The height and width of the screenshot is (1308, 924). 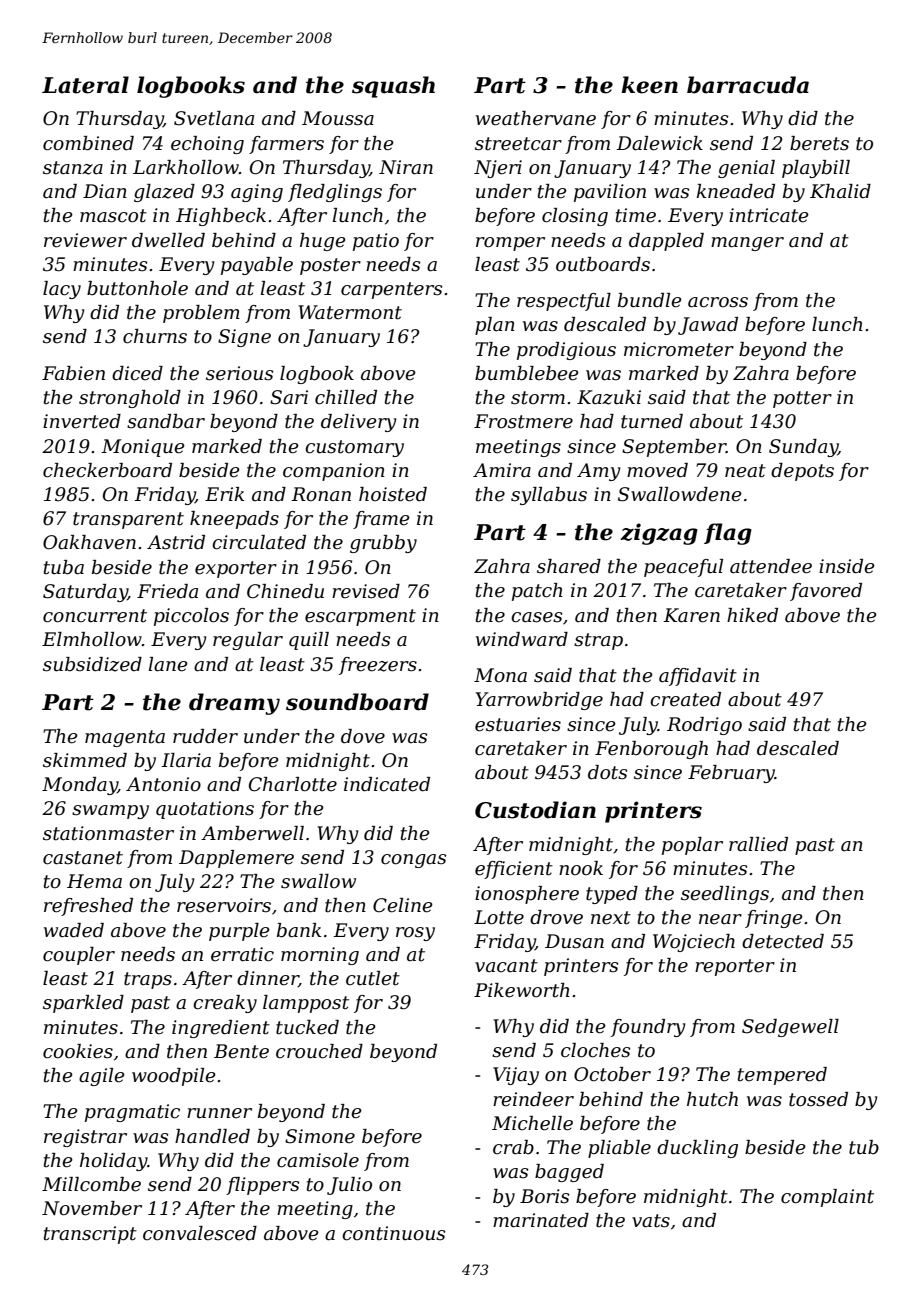 What do you see at coordinates (725, 895) in the screenshot?
I see `seedlings` at bounding box center [725, 895].
